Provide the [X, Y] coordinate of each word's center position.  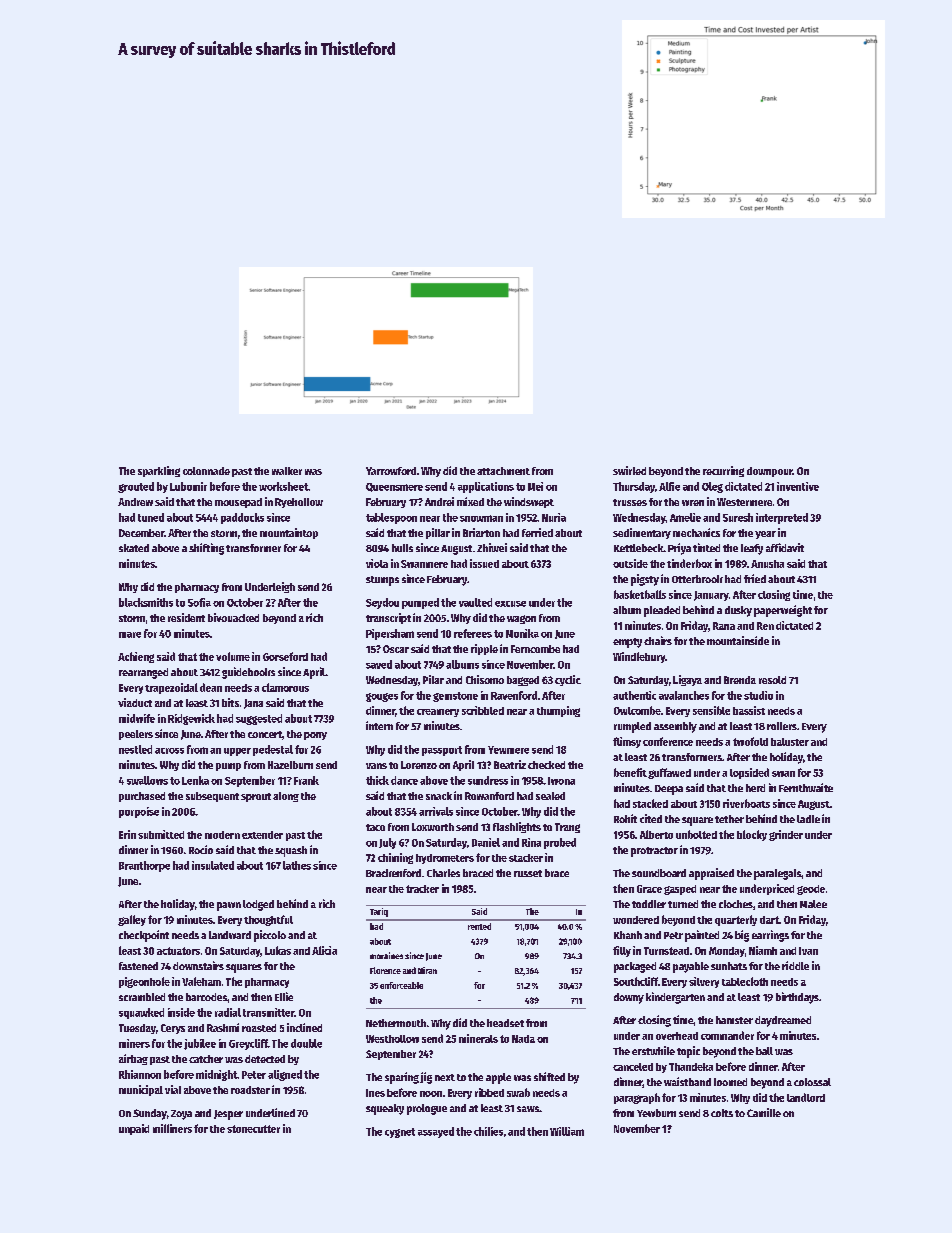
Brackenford [393, 873]
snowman [481, 518]
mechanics [696, 532]
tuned [151, 517]
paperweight [783, 611]
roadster [250, 1090]
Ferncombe [535, 649]
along [286, 797]
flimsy [627, 742]
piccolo [270, 936]
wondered [636, 920]
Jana [253, 704]
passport [442, 751]
